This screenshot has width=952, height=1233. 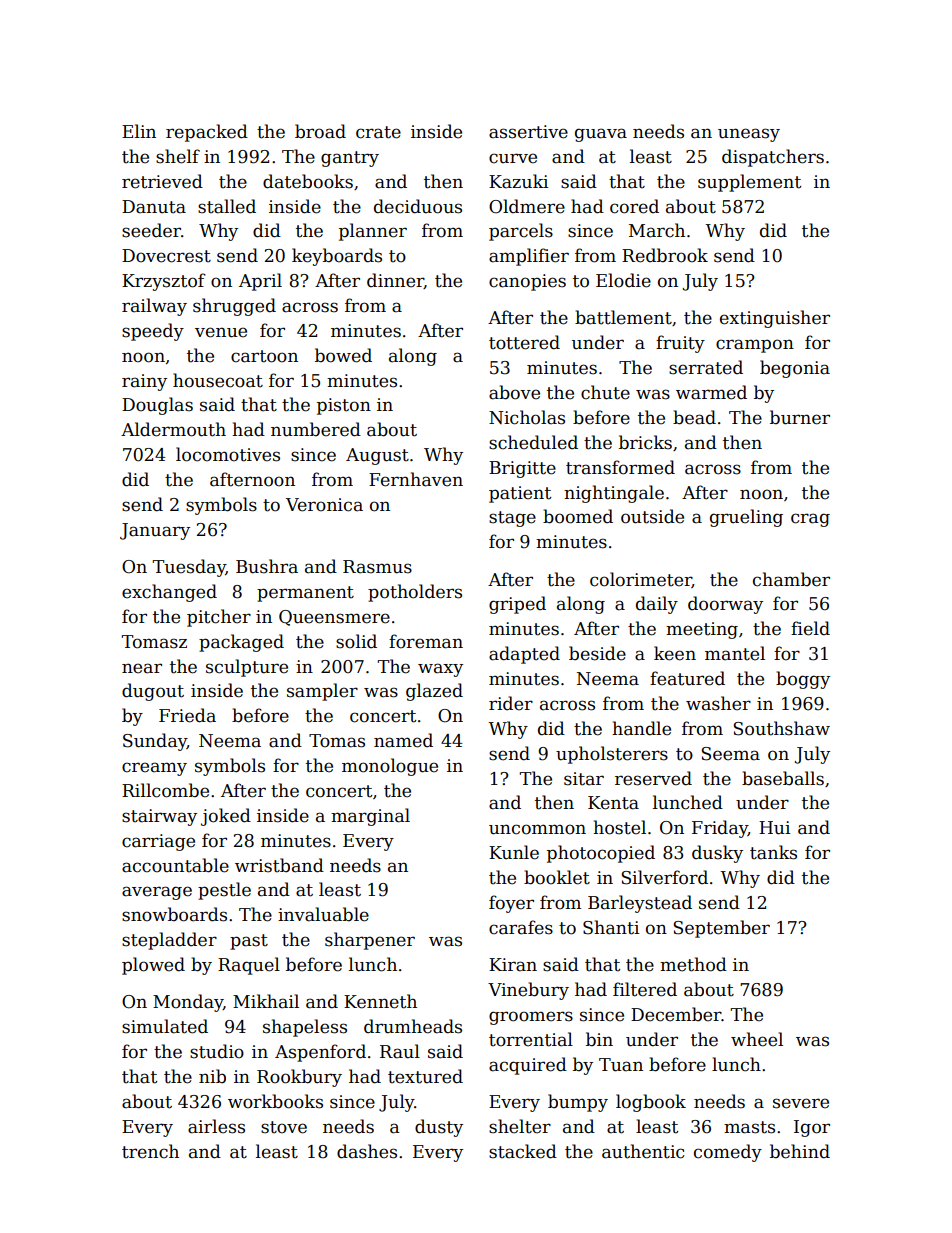 I want to click on sitar, so click(x=584, y=779).
